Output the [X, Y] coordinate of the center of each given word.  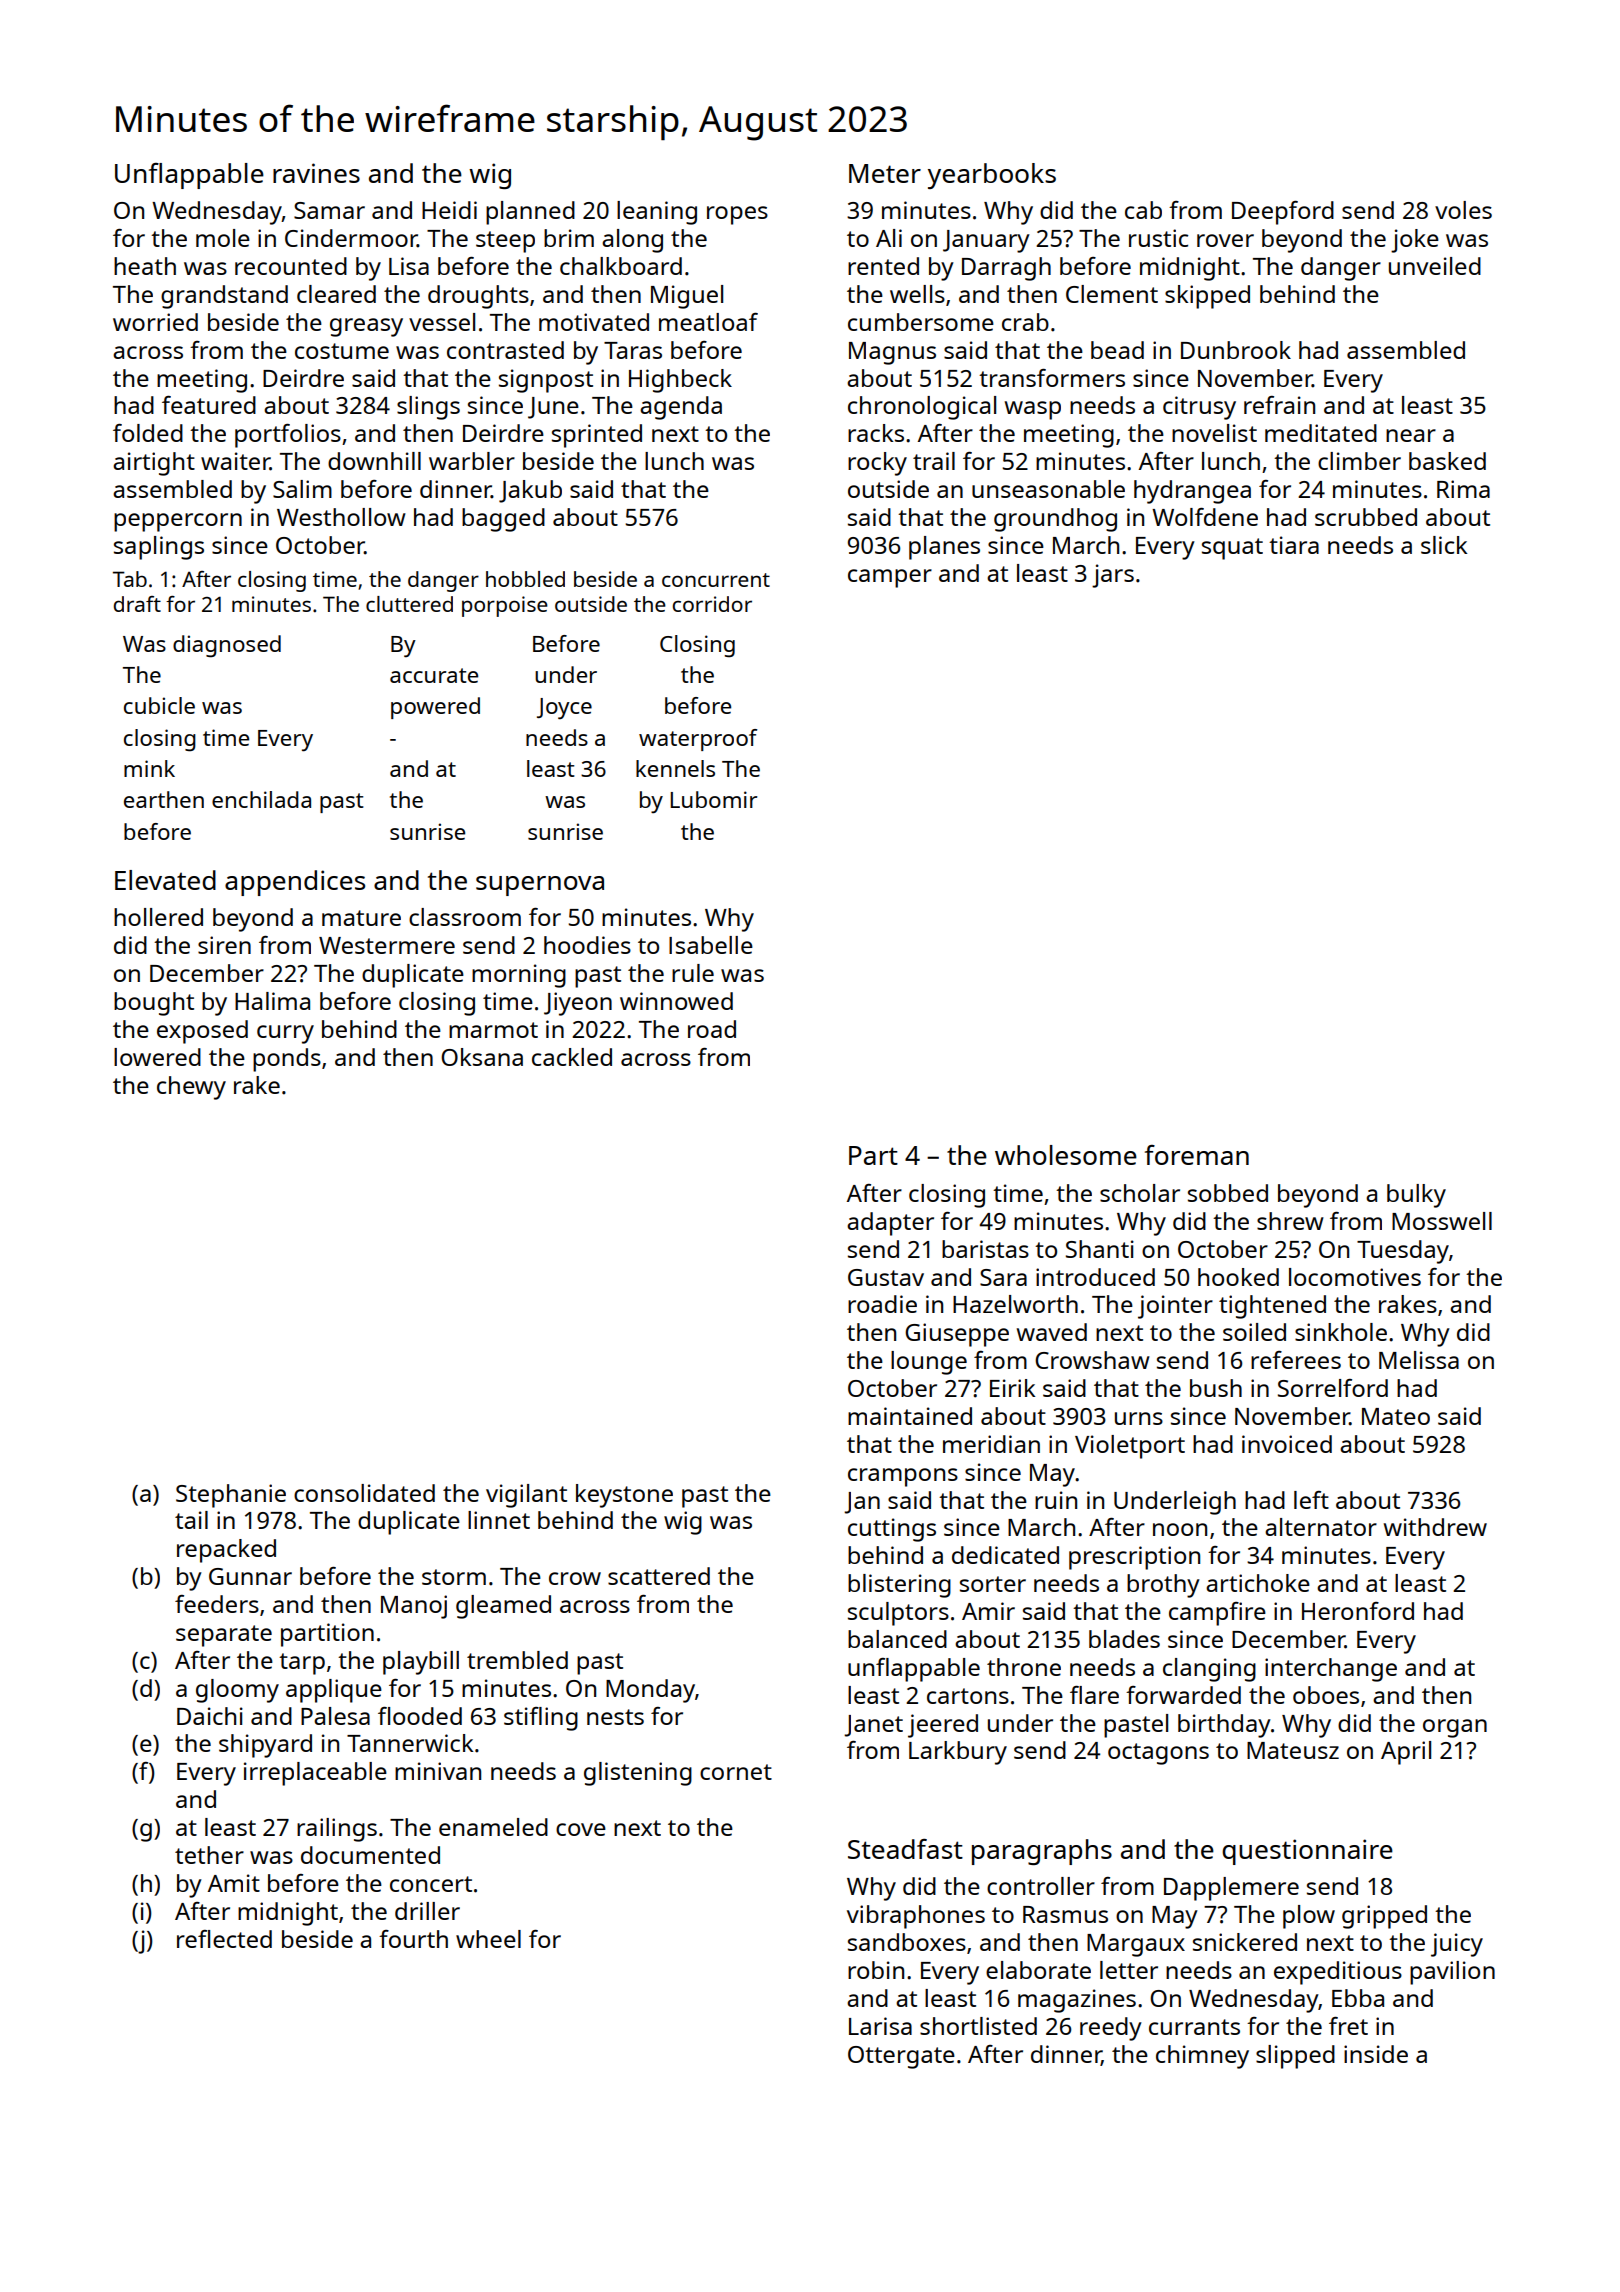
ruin [1056, 1500]
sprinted [597, 436]
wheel [488, 1939]
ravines [316, 173]
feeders [217, 1604]
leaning [657, 213]
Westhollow [341, 517]
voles [1463, 210]
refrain [1279, 405]
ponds [287, 1060]
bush [1216, 1388]
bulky [1416, 1196]
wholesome [1066, 1155]
